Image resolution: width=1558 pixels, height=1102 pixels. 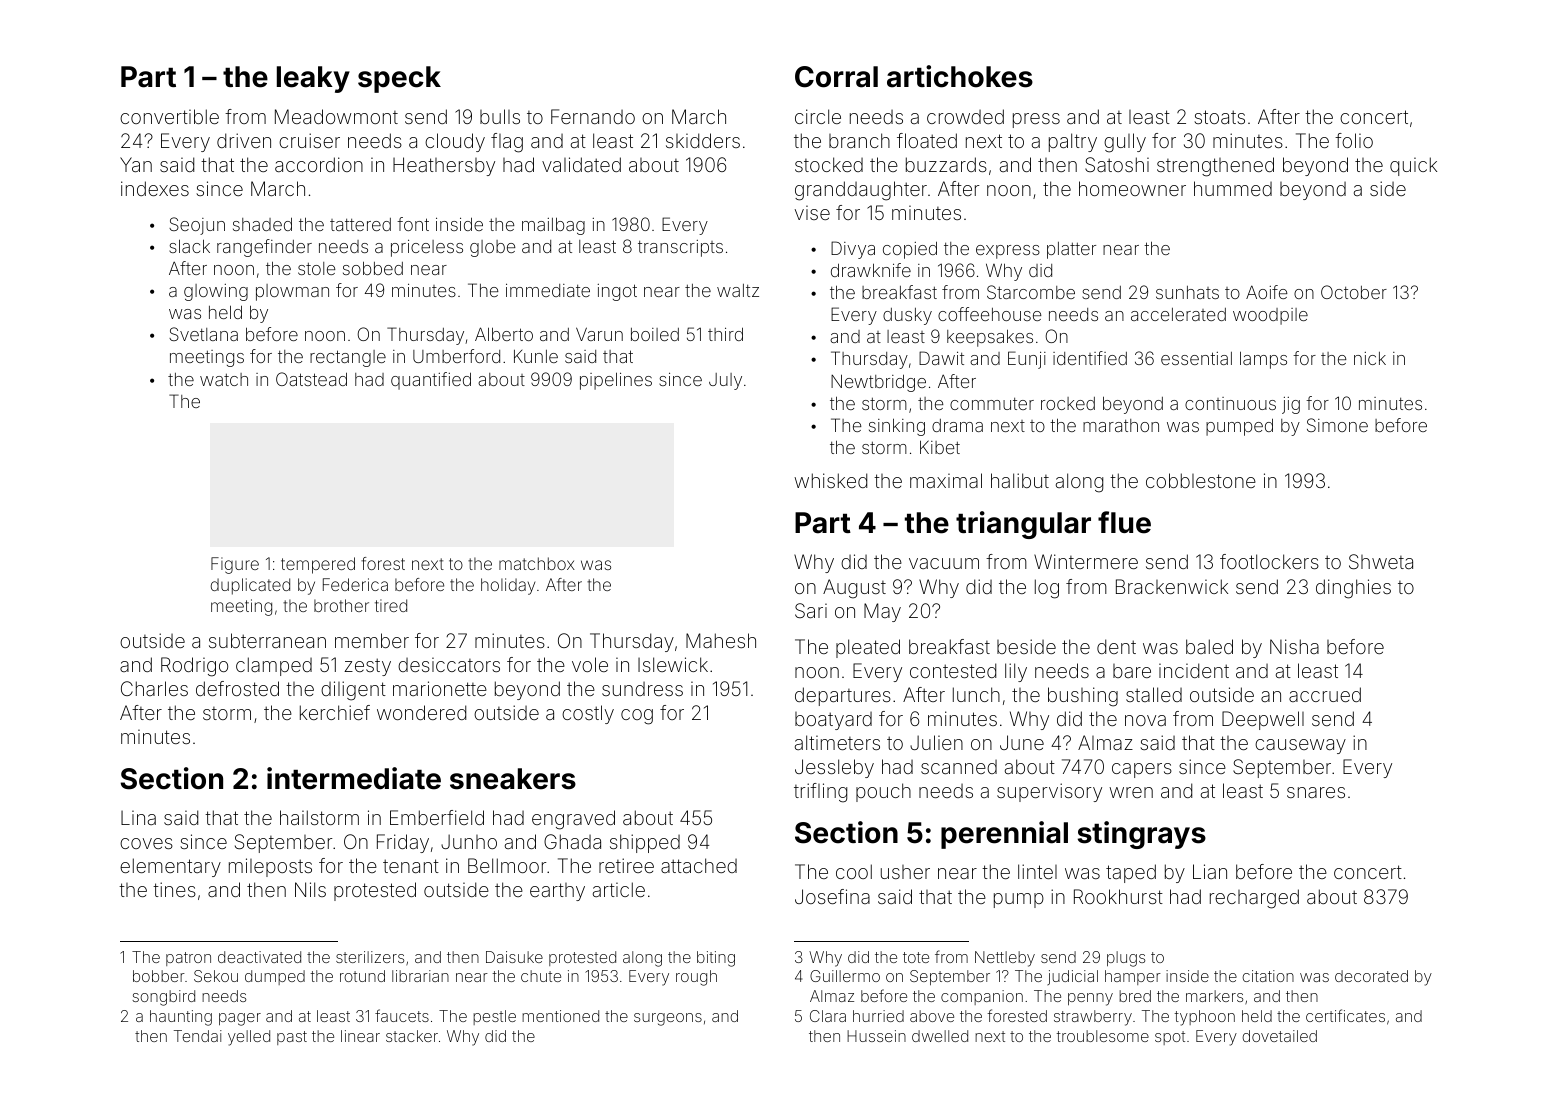 I want to click on Meadowmont, so click(x=336, y=116).
